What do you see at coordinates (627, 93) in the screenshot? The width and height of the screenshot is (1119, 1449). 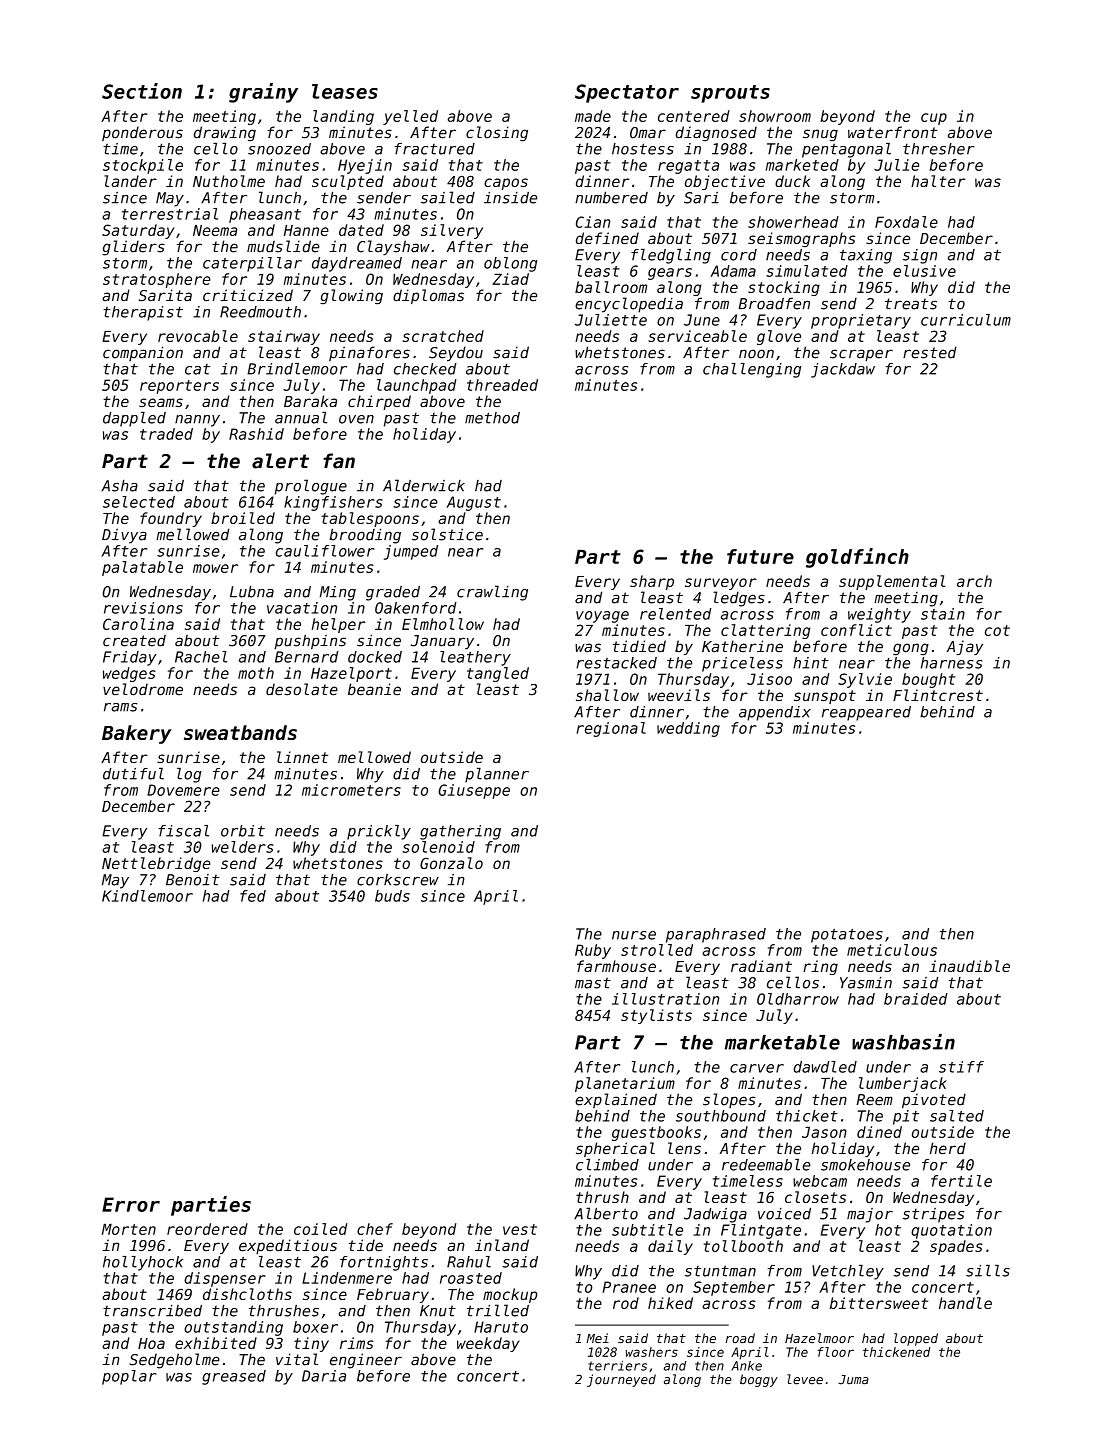 I see `Spectator` at bounding box center [627, 93].
